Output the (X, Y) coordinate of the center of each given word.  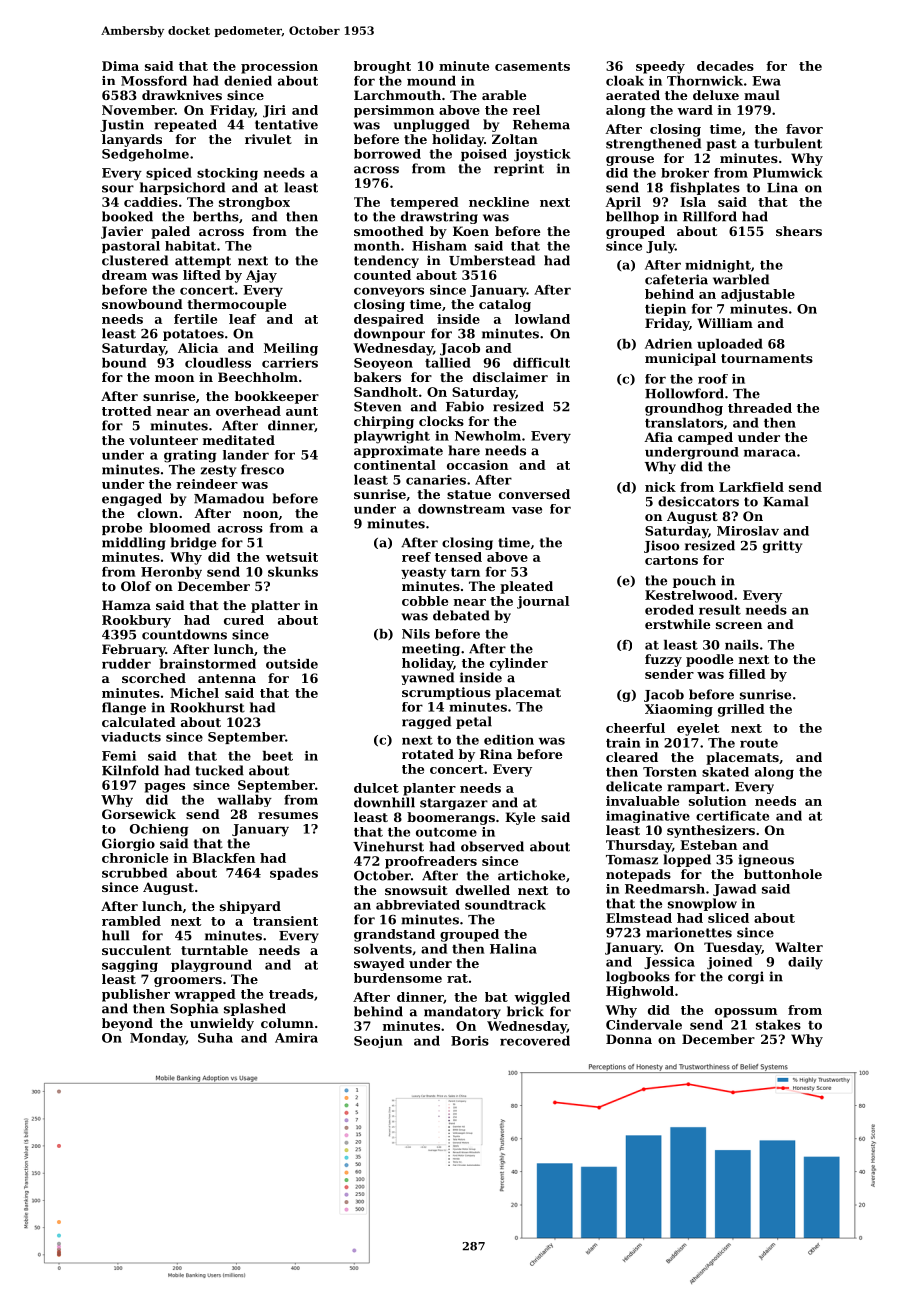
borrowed (387, 154)
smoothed (389, 231)
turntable (214, 950)
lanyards (132, 140)
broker (685, 173)
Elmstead (639, 918)
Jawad (734, 890)
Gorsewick (139, 814)
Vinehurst (388, 846)
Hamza (126, 605)
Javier (122, 232)
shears (799, 231)
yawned (427, 678)
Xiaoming (679, 710)
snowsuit (416, 890)
